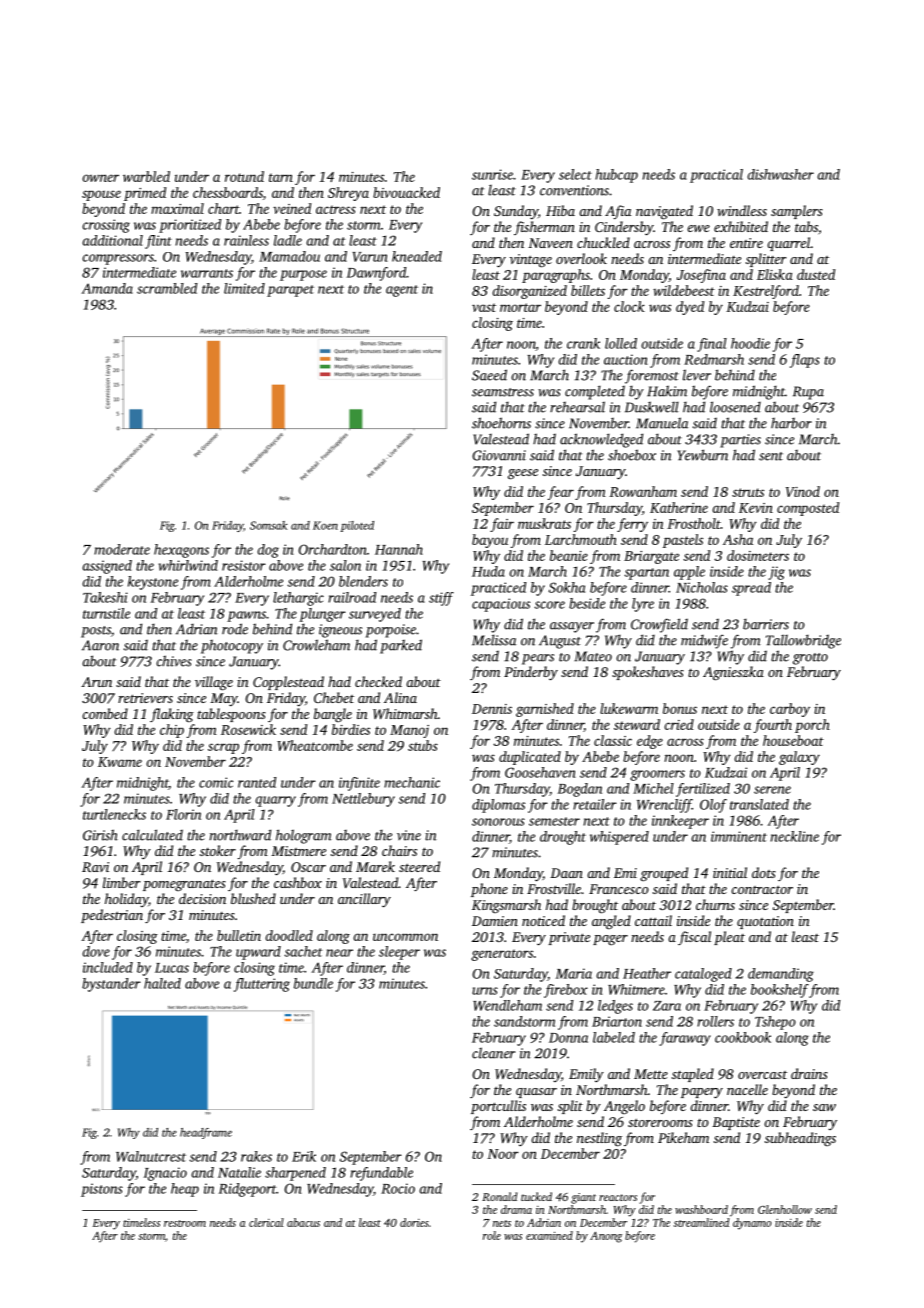  What do you see at coordinates (101, 195) in the screenshot?
I see `spouse` at bounding box center [101, 195].
